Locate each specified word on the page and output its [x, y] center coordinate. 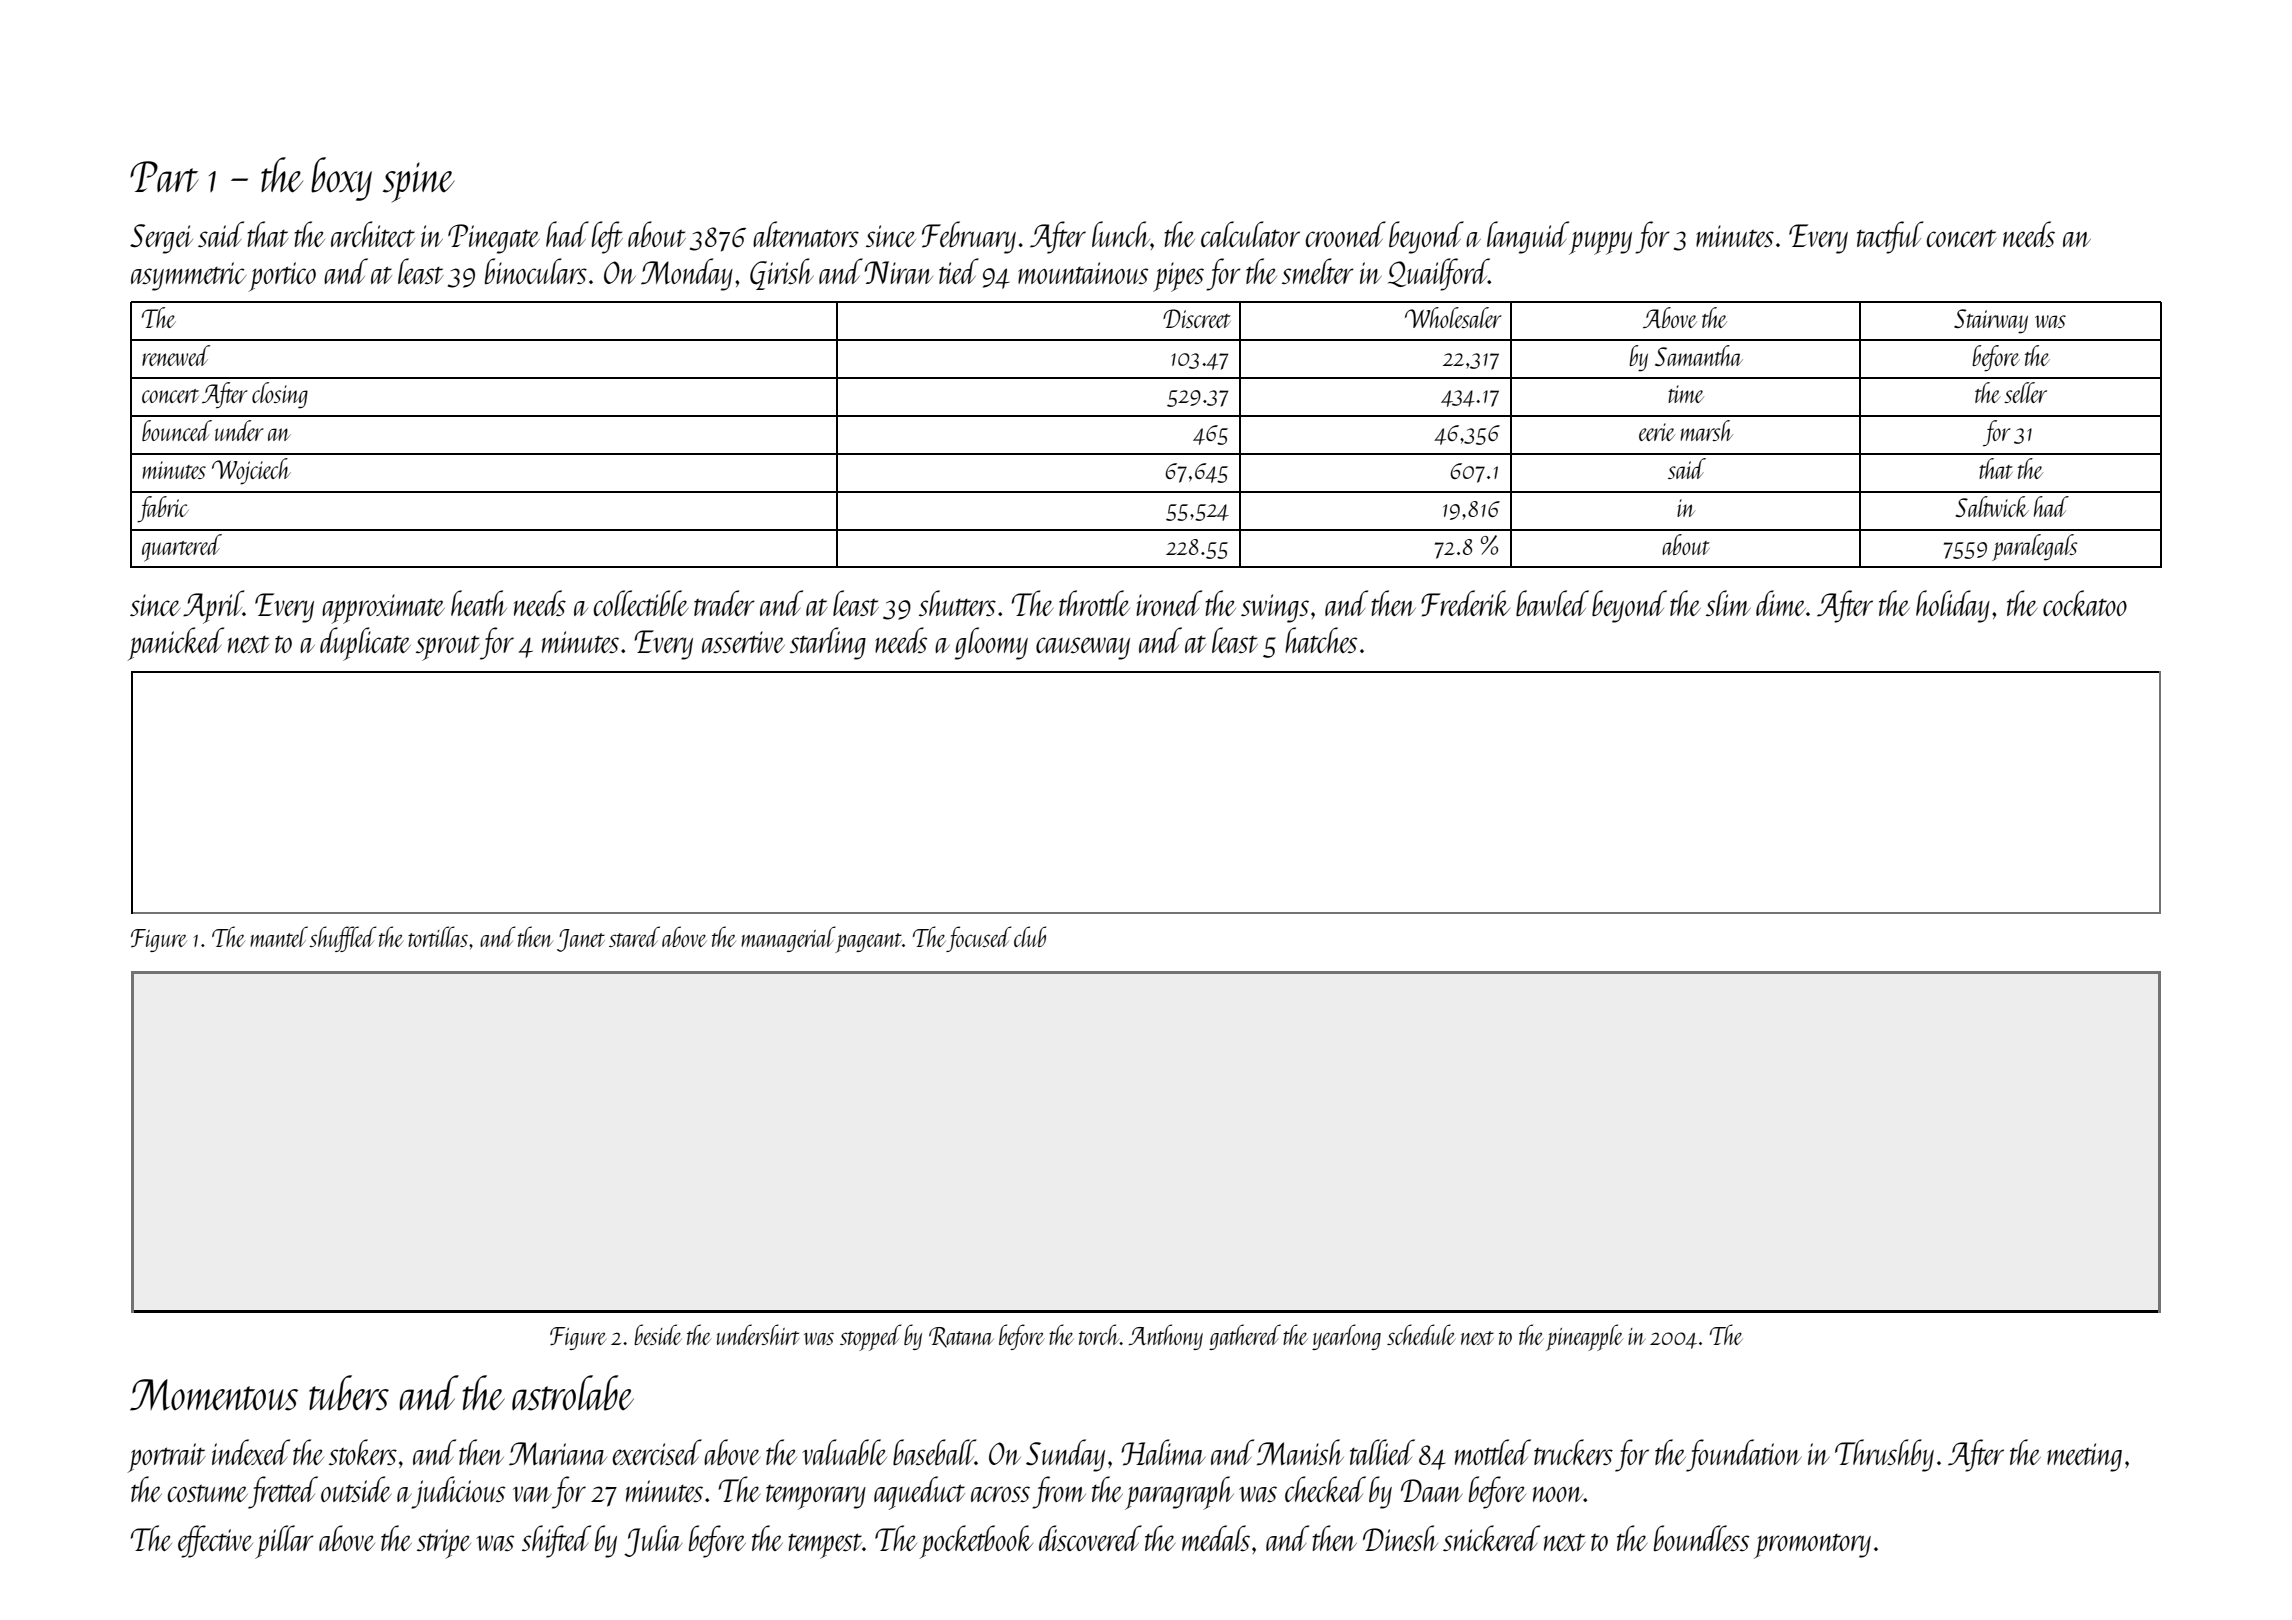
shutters [957, 603]
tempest [825, 1546]
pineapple [1584, 1337]
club [1030, 936]
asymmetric [188, 276]
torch [1099, 1334]
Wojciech [251, 471]
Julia [653, 1541]
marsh [1706, 430]
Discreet [1197, 318]
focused [979, 939]
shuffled [343, 939]
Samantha [1699, 355]
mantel [279, 936]
